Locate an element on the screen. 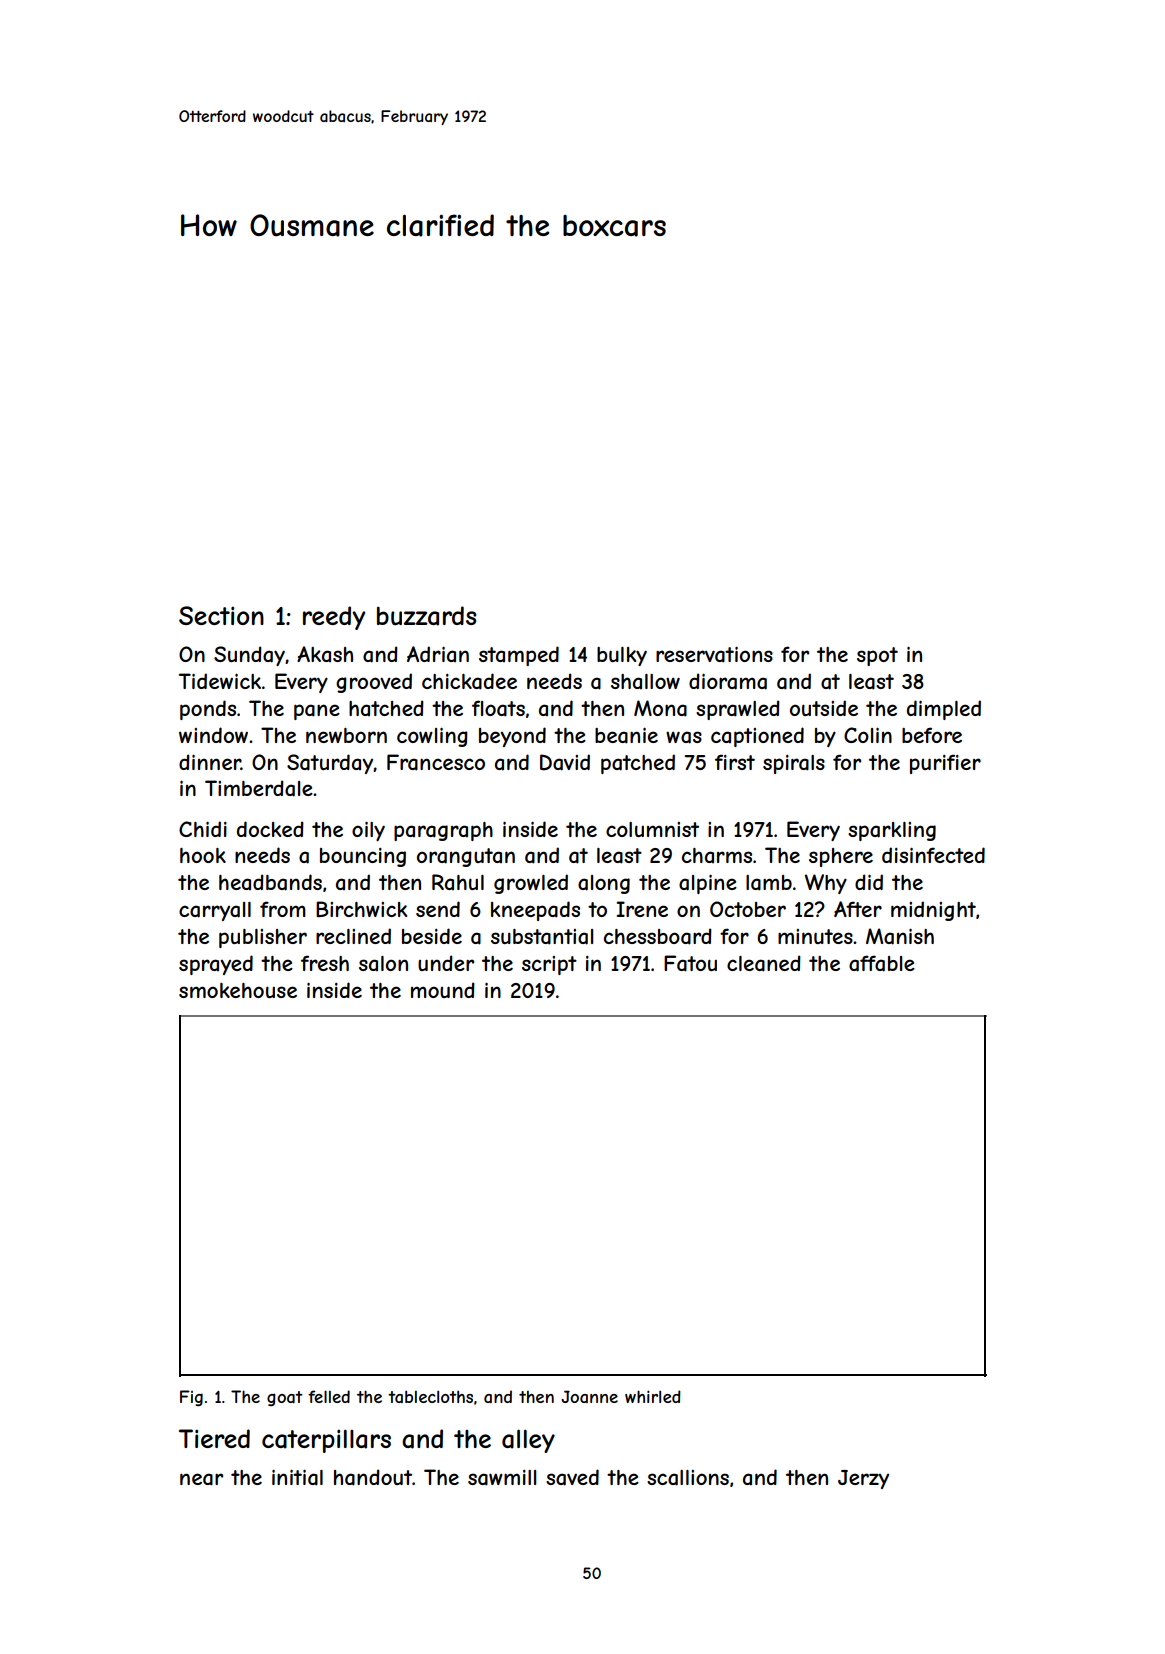  affable is located at coordinates (882, 963).
